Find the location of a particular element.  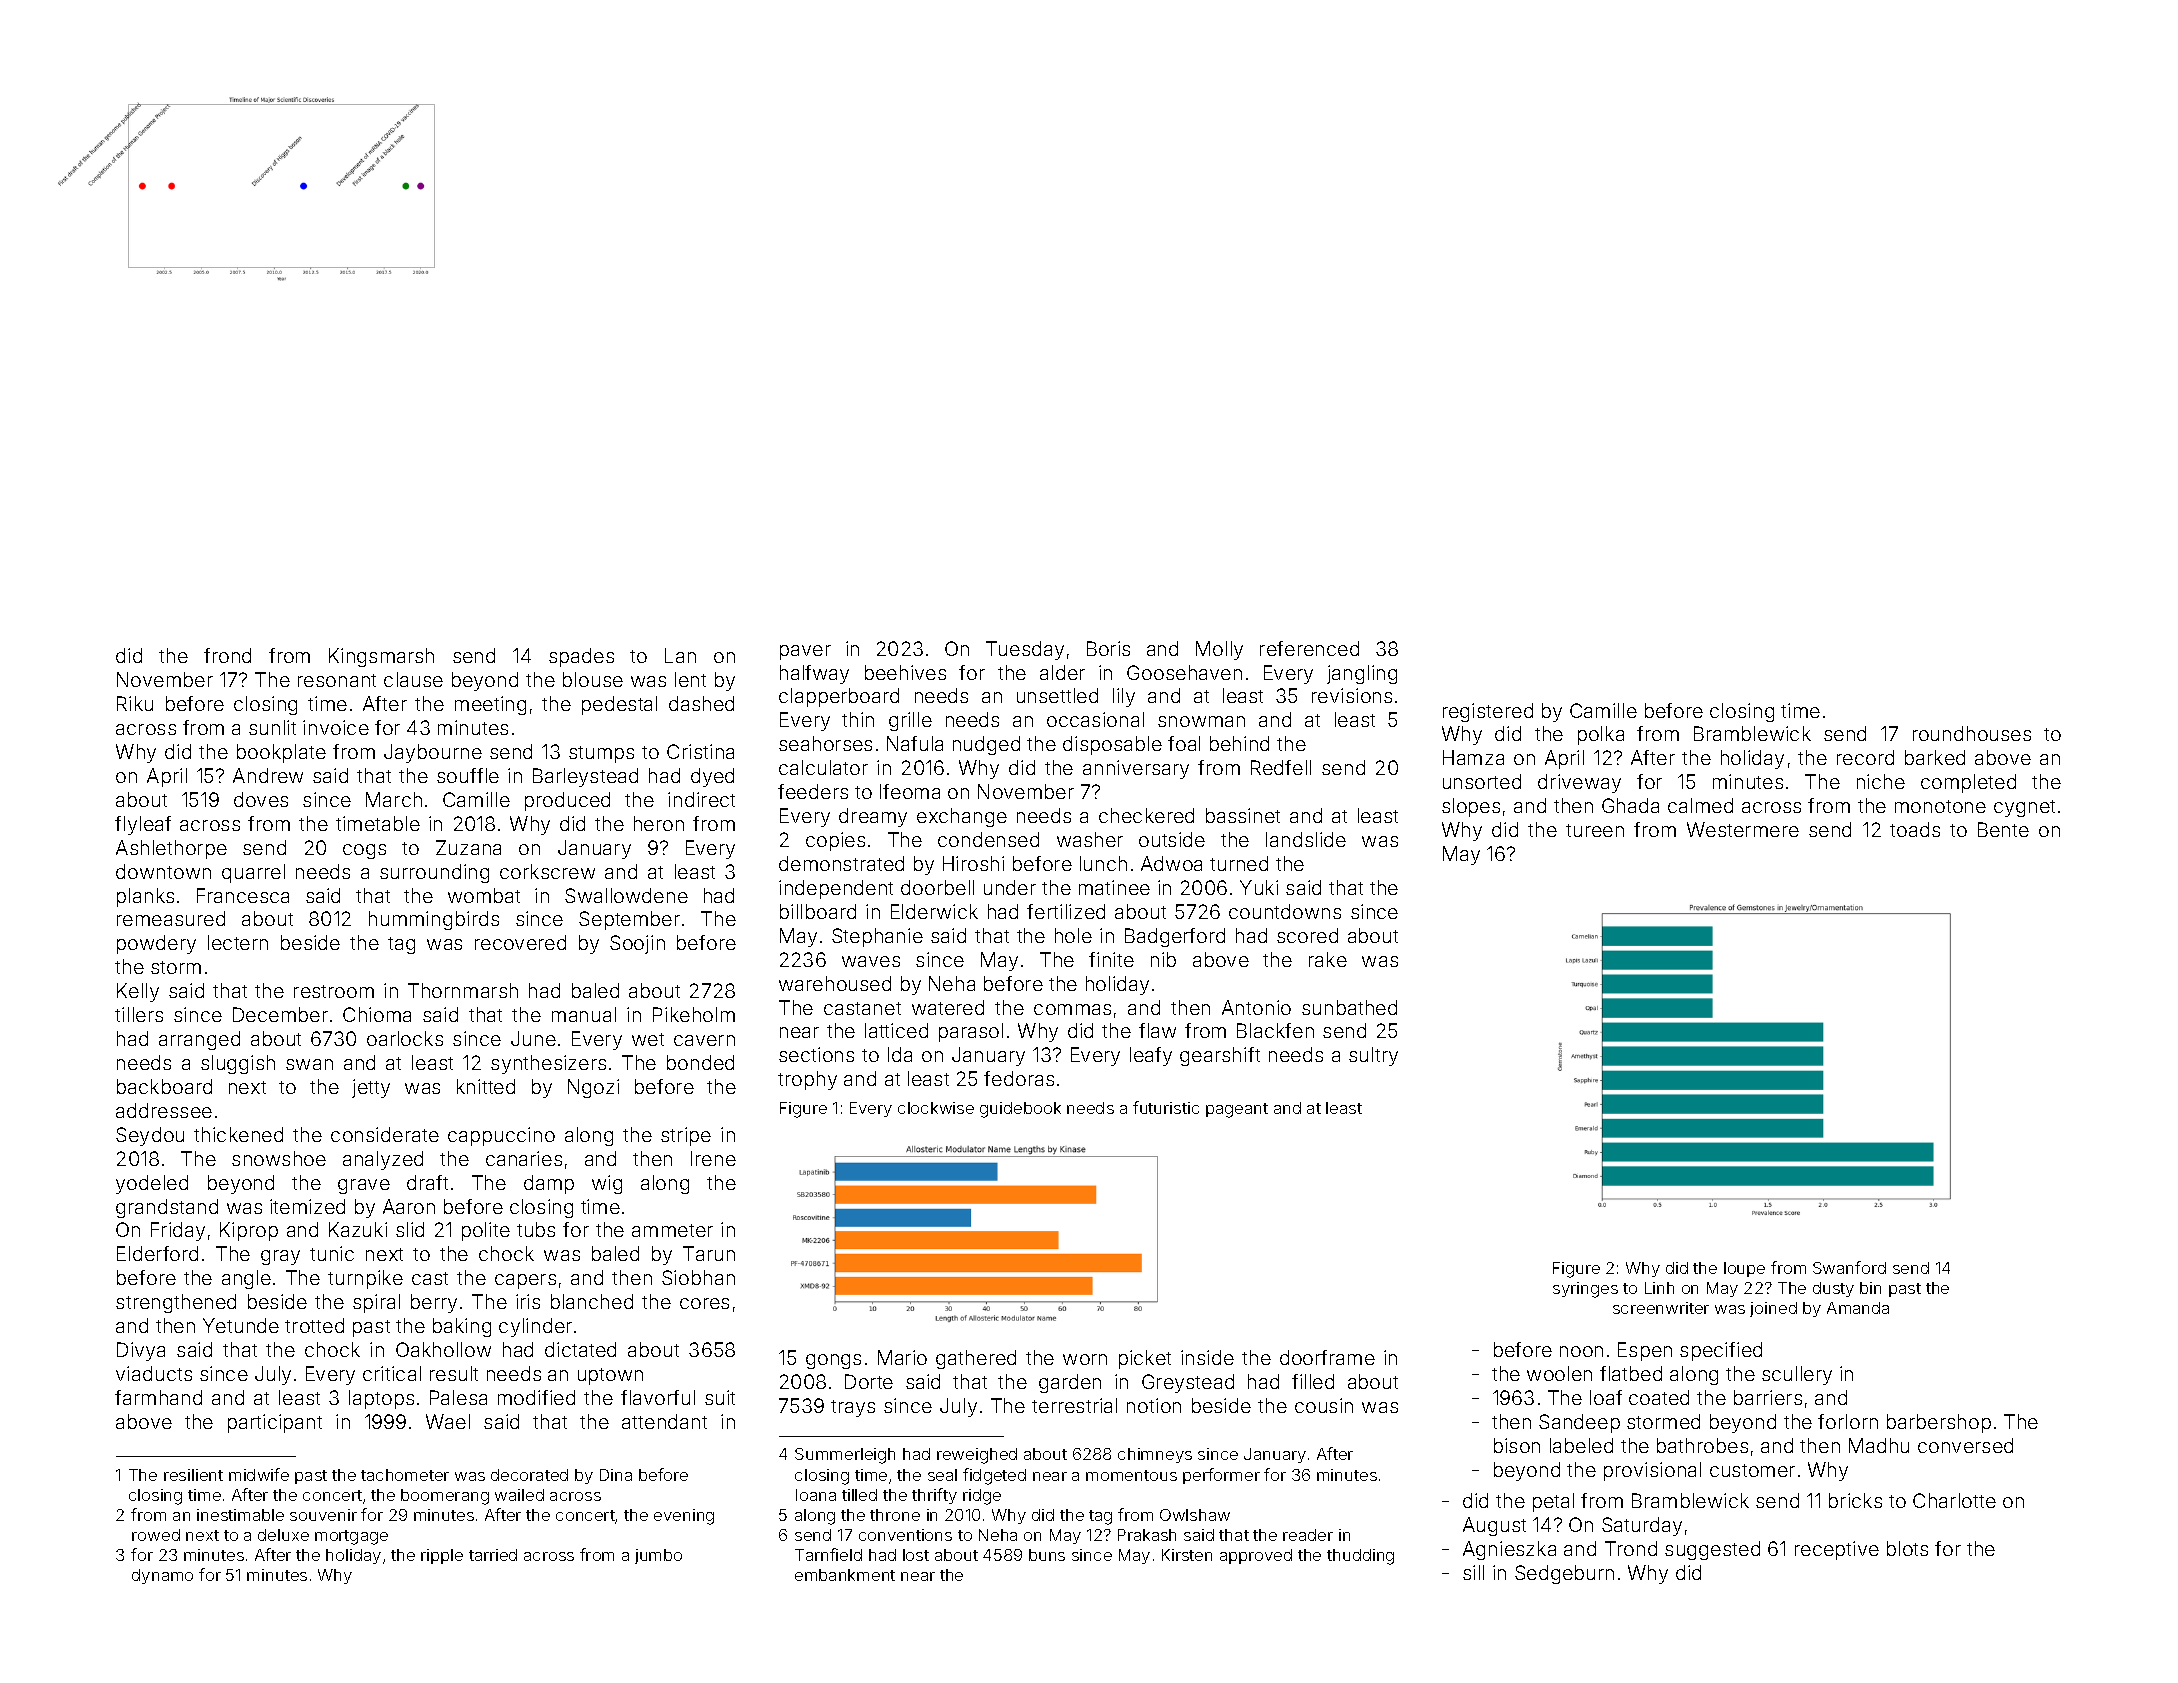

frond is located at coordinates (227, 655).
